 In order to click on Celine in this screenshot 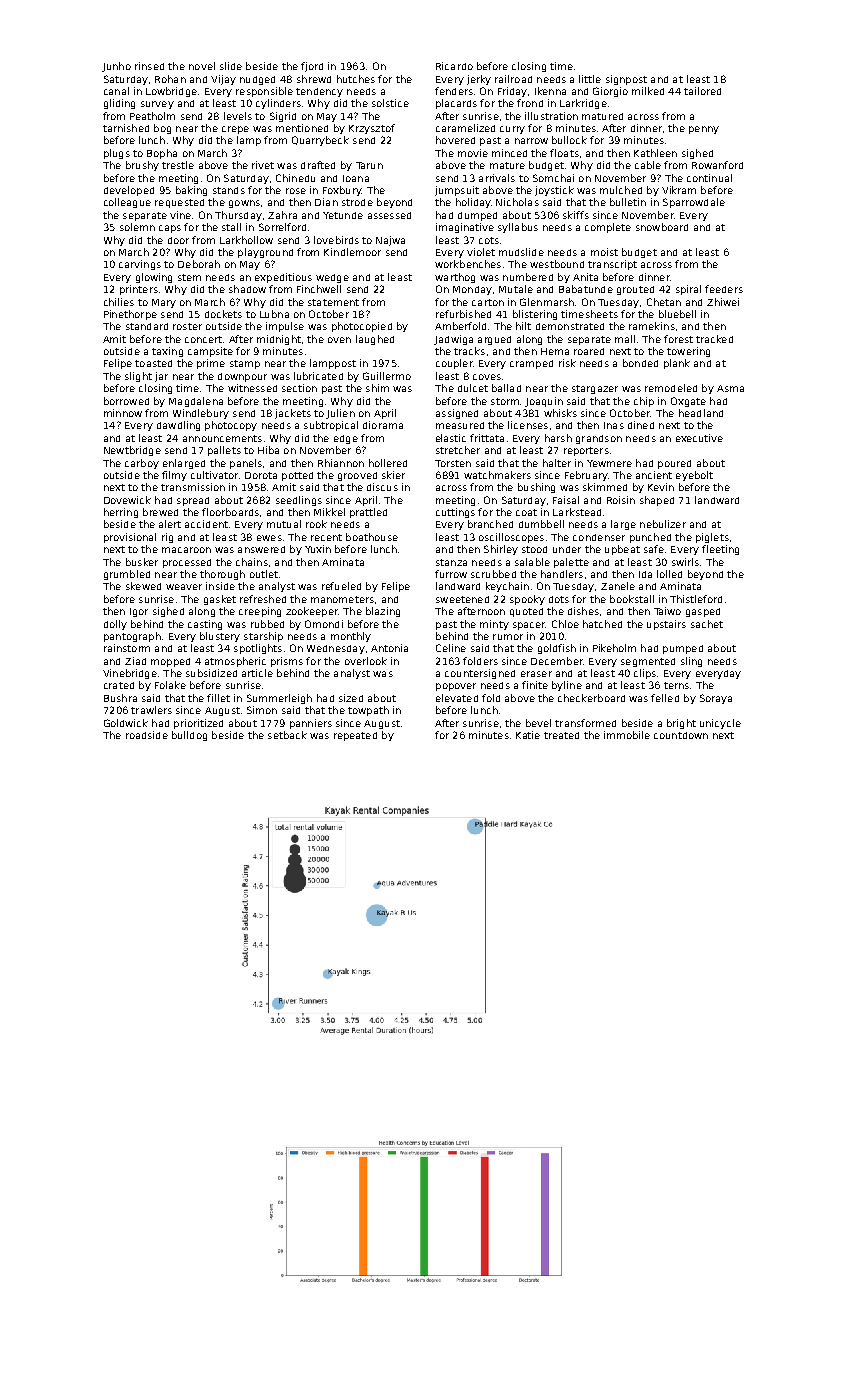, I will do `click(451, 648)`.
